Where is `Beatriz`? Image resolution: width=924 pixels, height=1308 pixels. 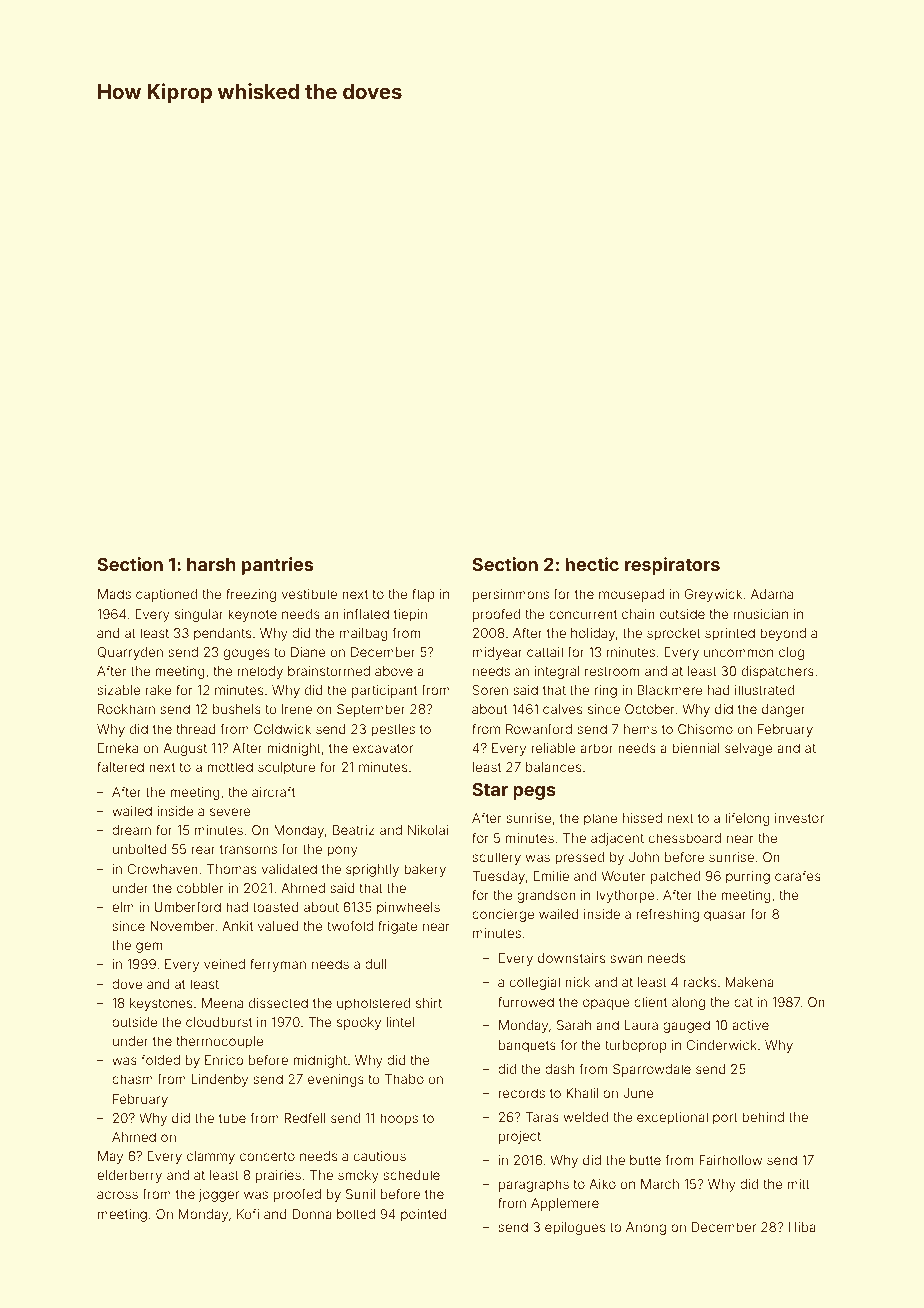 Beatriz is located at coordinates (354, 830).
